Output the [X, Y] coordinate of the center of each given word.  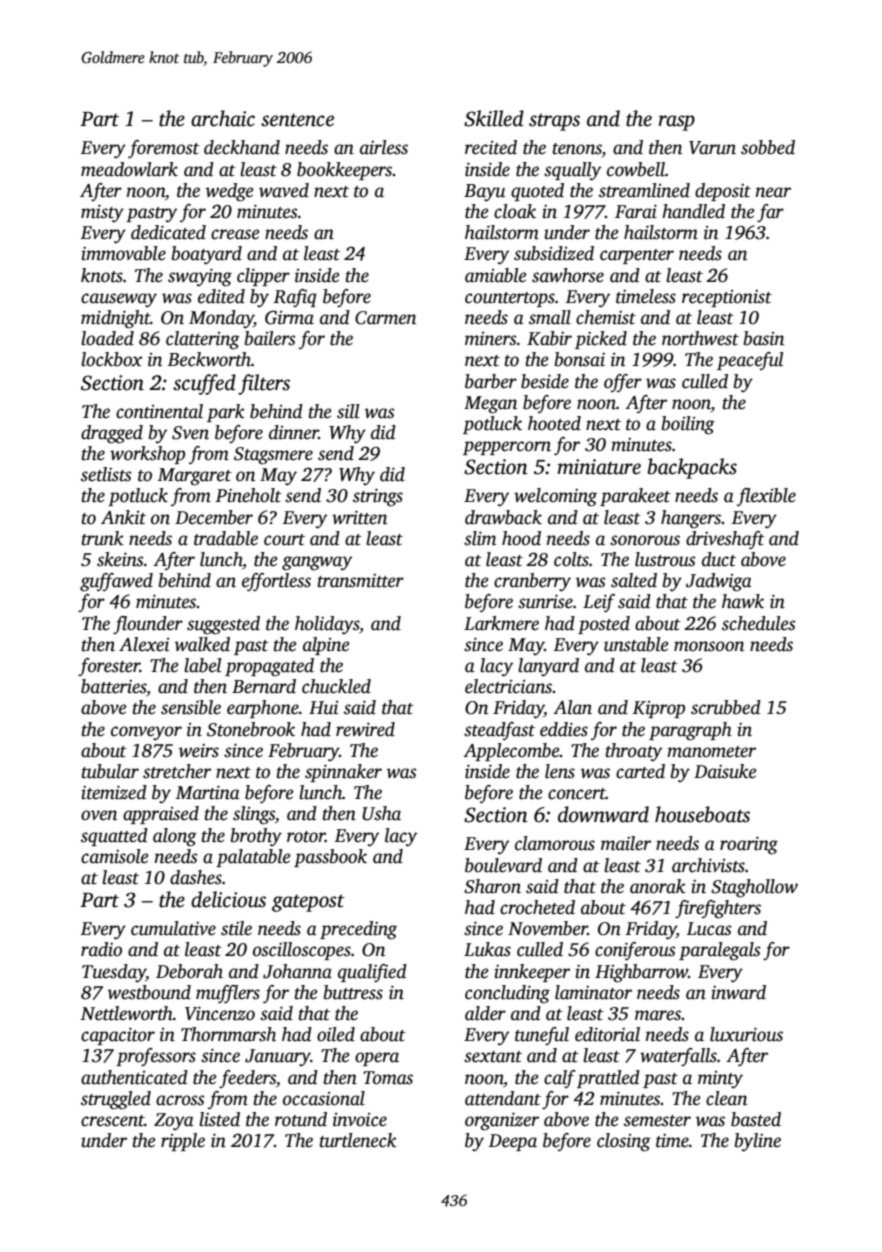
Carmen [385, 318]
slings [254, 815]
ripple [183, 1142]
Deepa [513, 1142]
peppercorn [507, 448]
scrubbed [726, 707]
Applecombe [511, 752]
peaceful [750, 361]
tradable [226, 538]
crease [235, 234]
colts [571, 559]
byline [758, 1142]
